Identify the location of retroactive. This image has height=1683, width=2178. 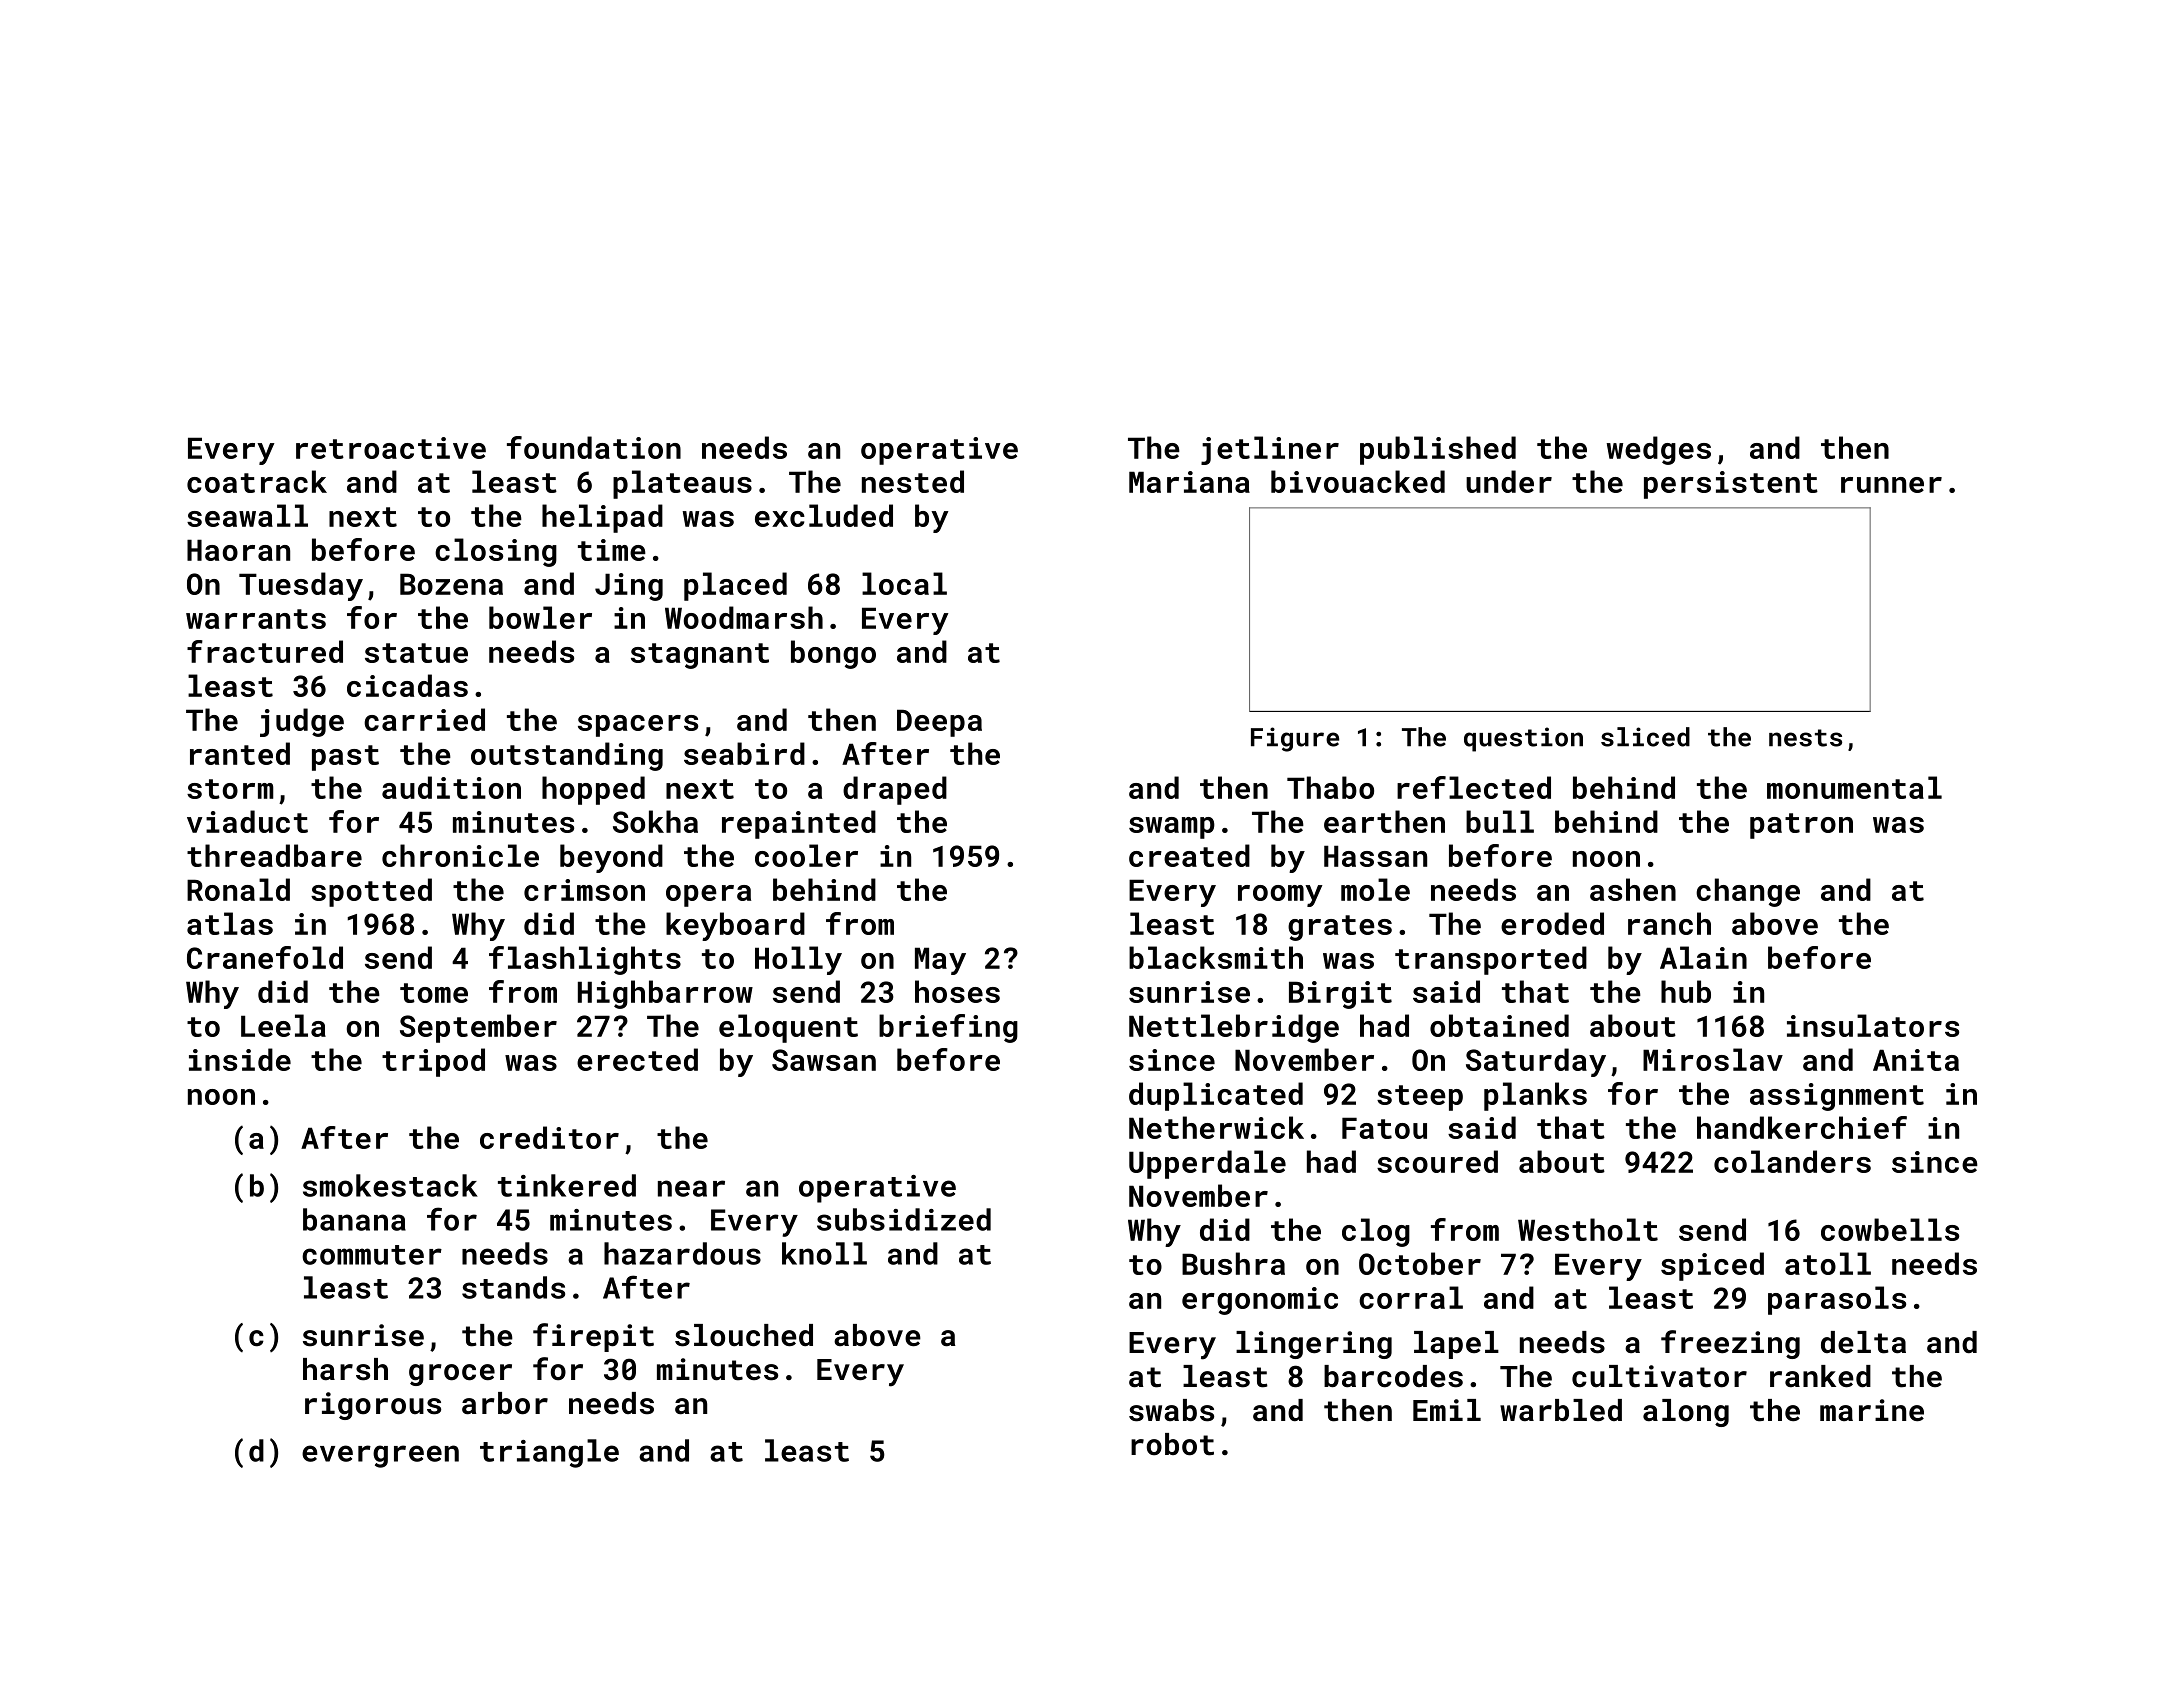
(391, 448).
